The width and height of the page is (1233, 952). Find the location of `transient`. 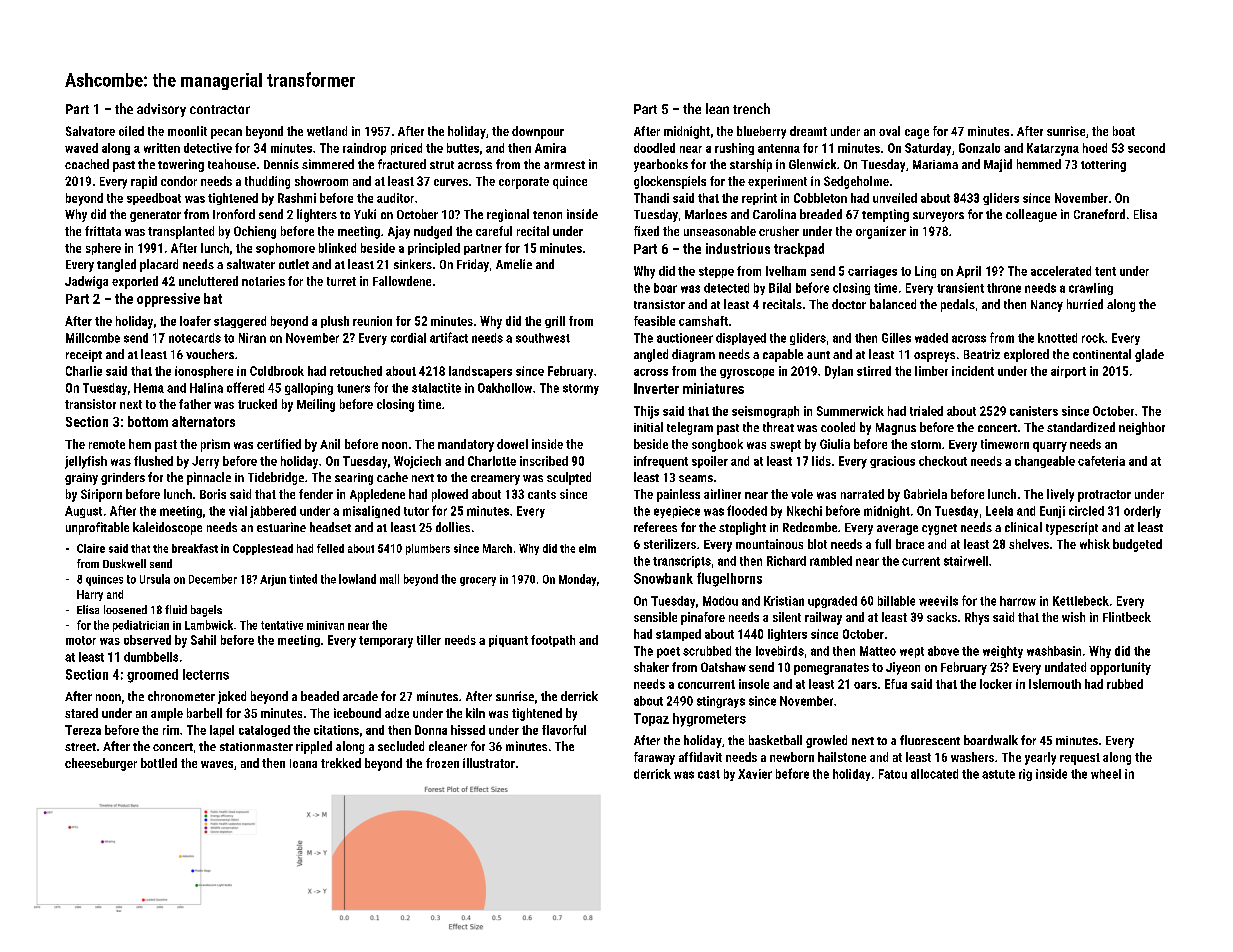

transient is located at coordinates (960, 288).
